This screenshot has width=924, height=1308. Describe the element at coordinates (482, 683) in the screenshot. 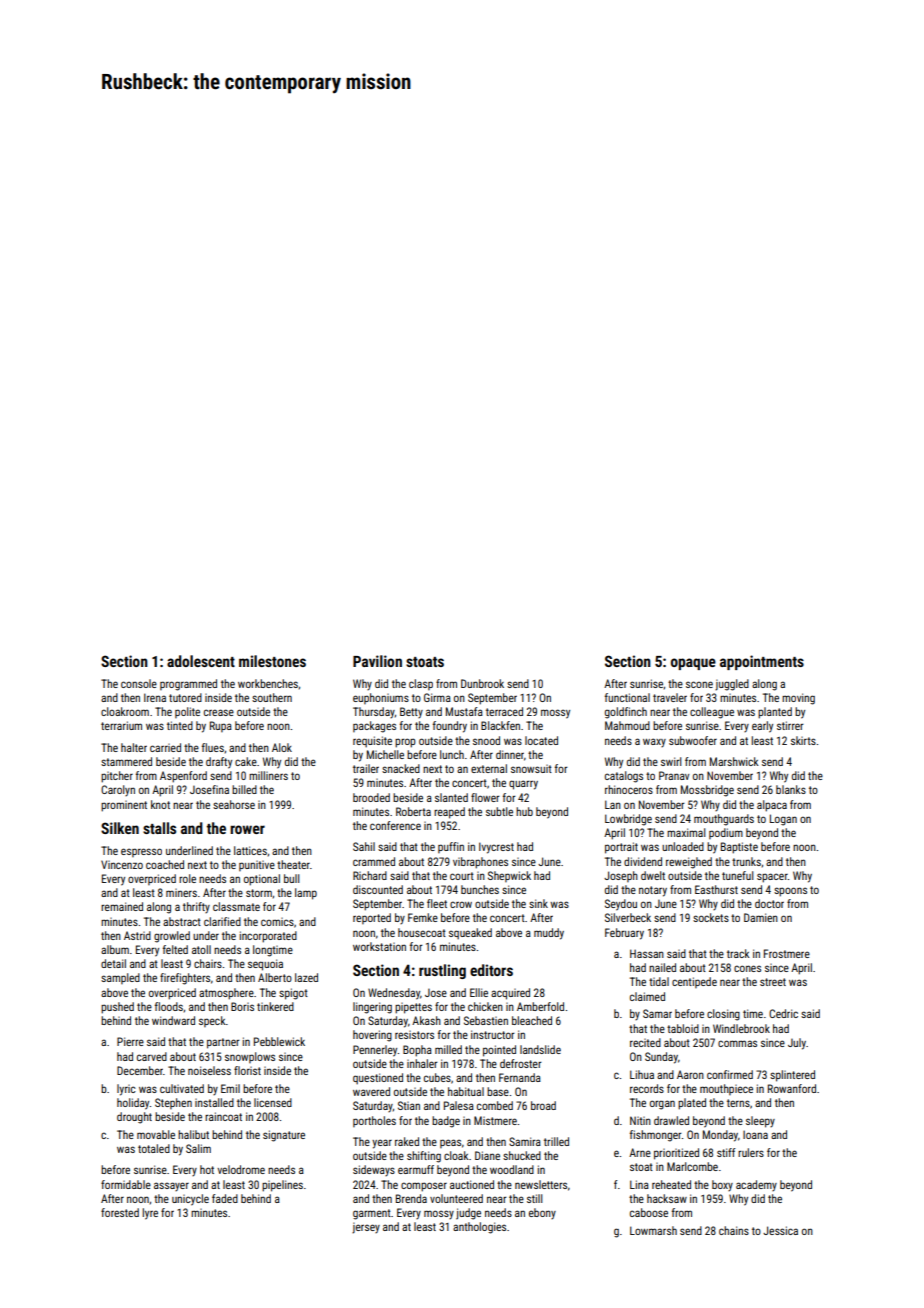

I see `Dunbrook` at that location.
